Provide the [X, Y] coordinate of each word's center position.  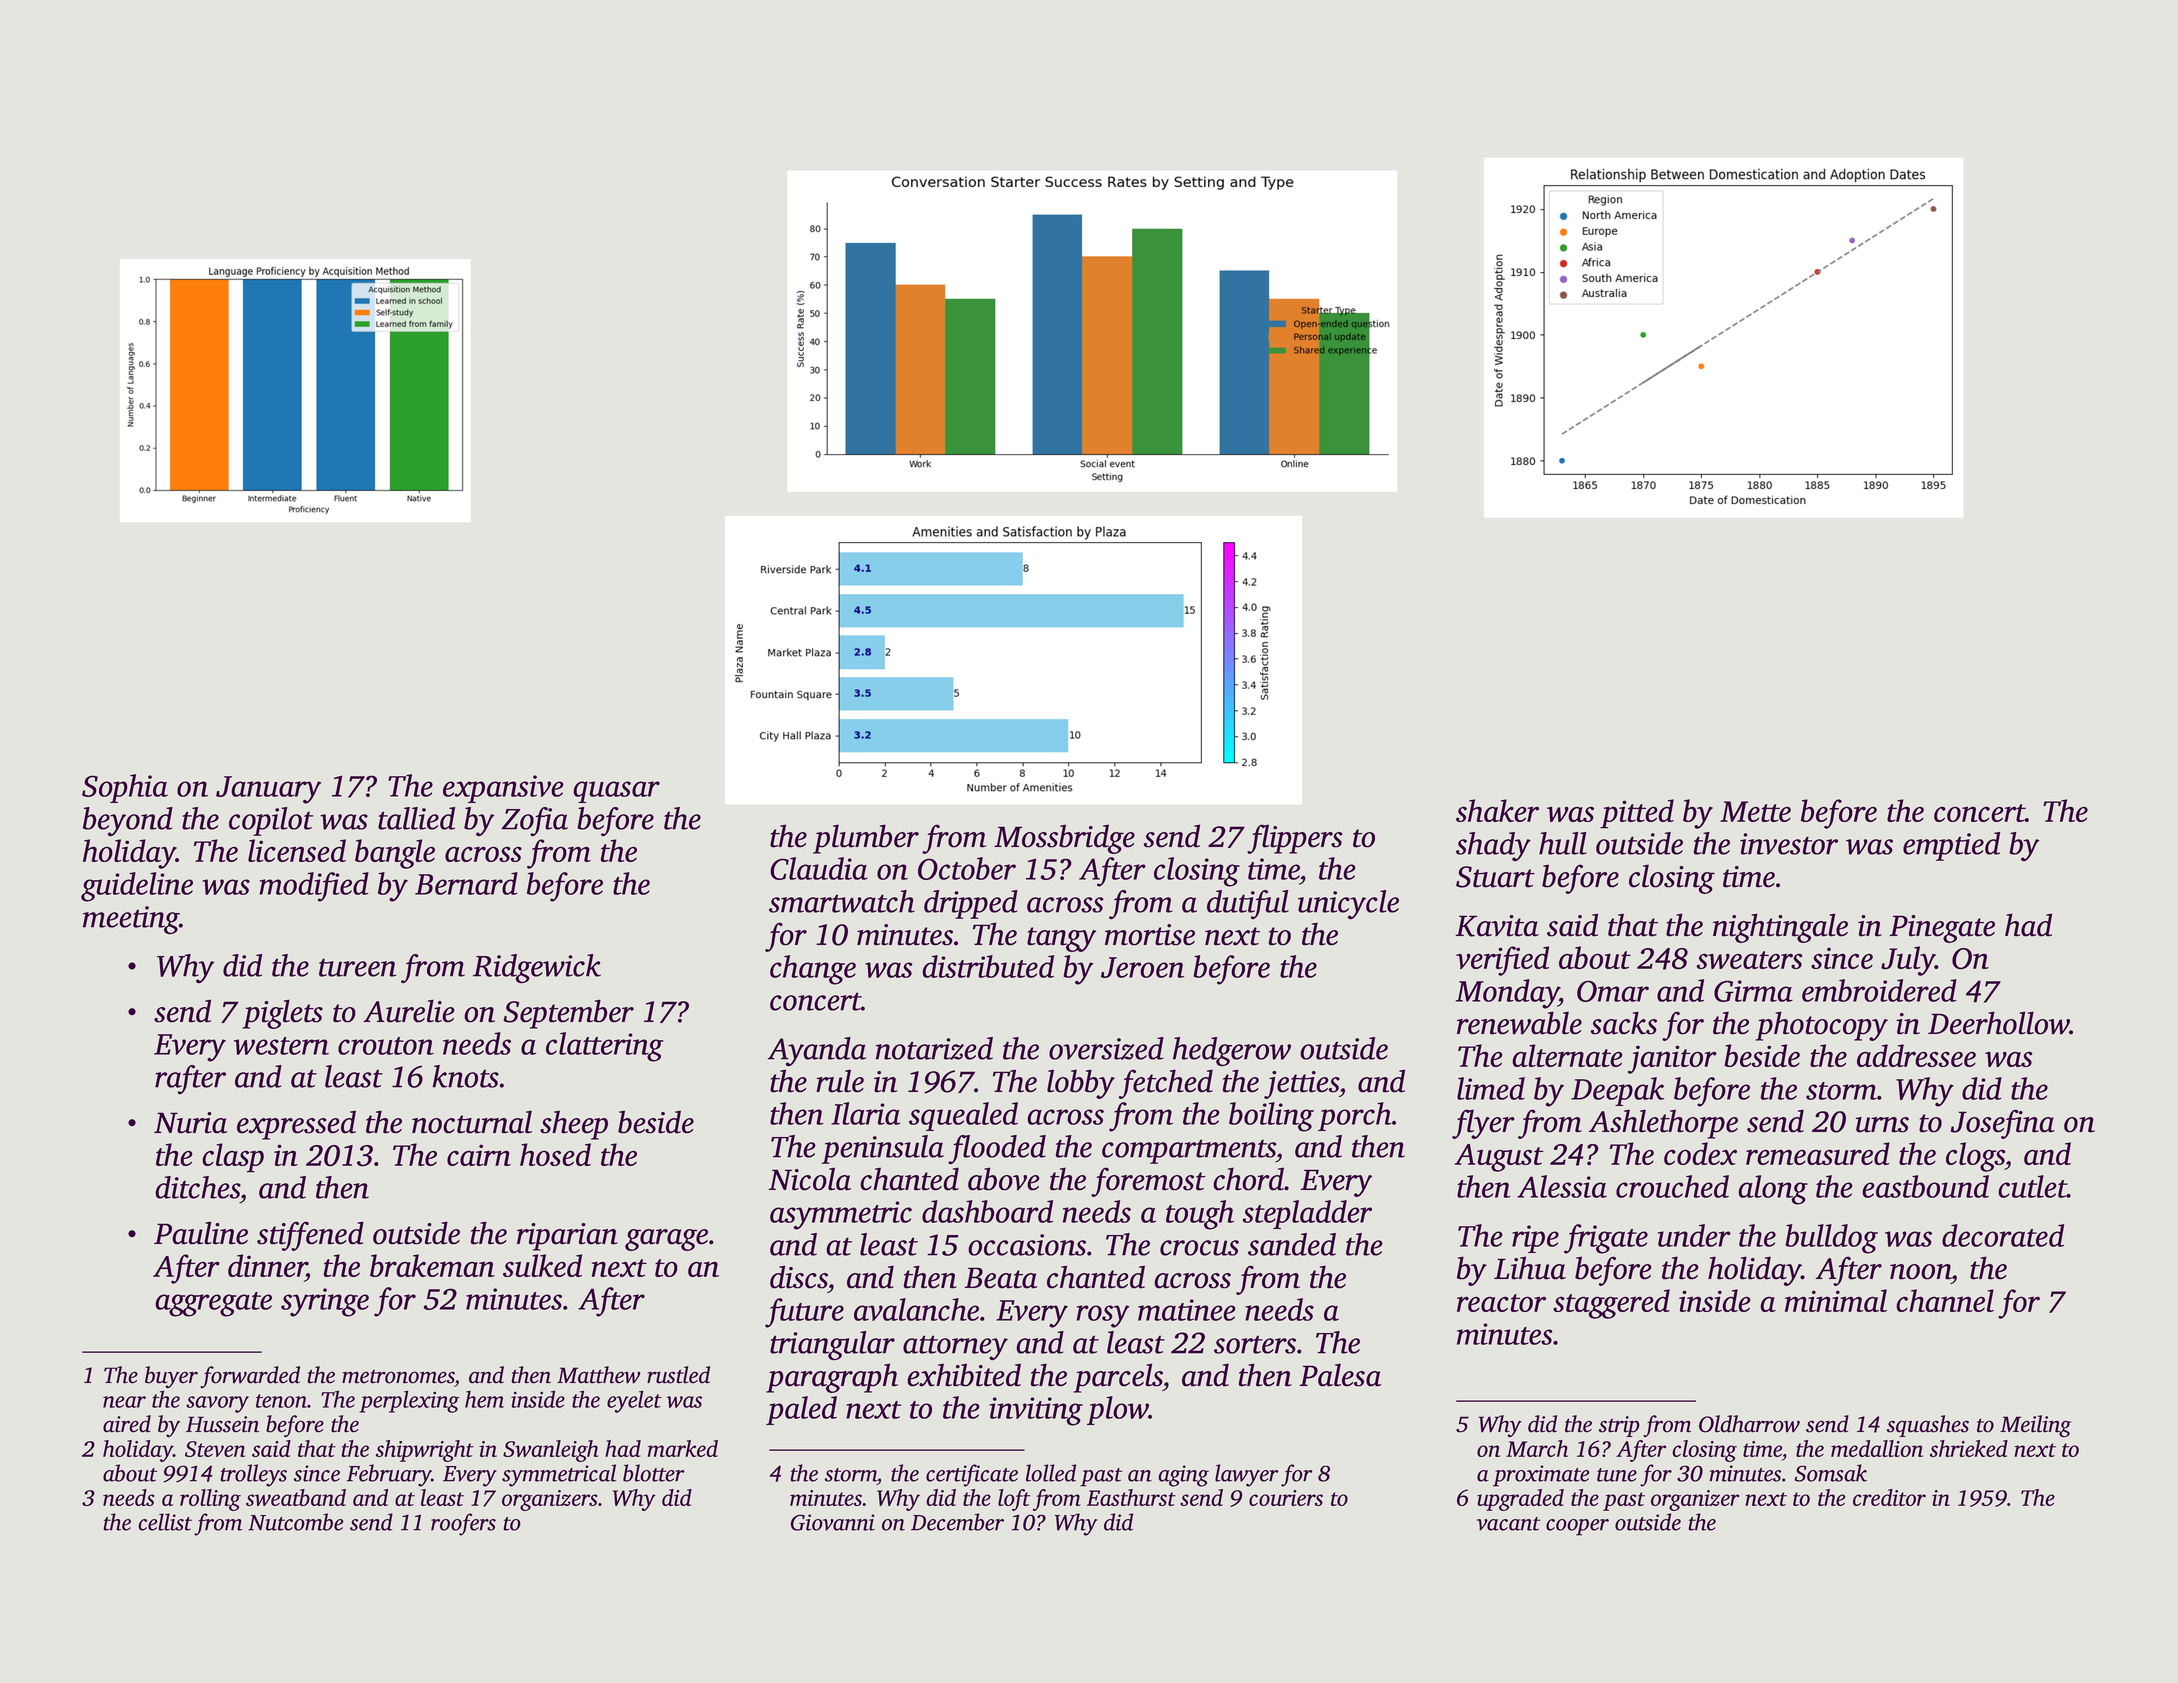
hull [1563, 843]
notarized [934, 1048]
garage [666, 1240]
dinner [267, 1265]
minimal [1836, 1300]
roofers [463, 1524]
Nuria [191, 1123]
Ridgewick [537, 969]
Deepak [1617, 1091]
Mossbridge [1064, 839]
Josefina [2003, 1124]
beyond [128, 822]
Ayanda [817, 1052]
